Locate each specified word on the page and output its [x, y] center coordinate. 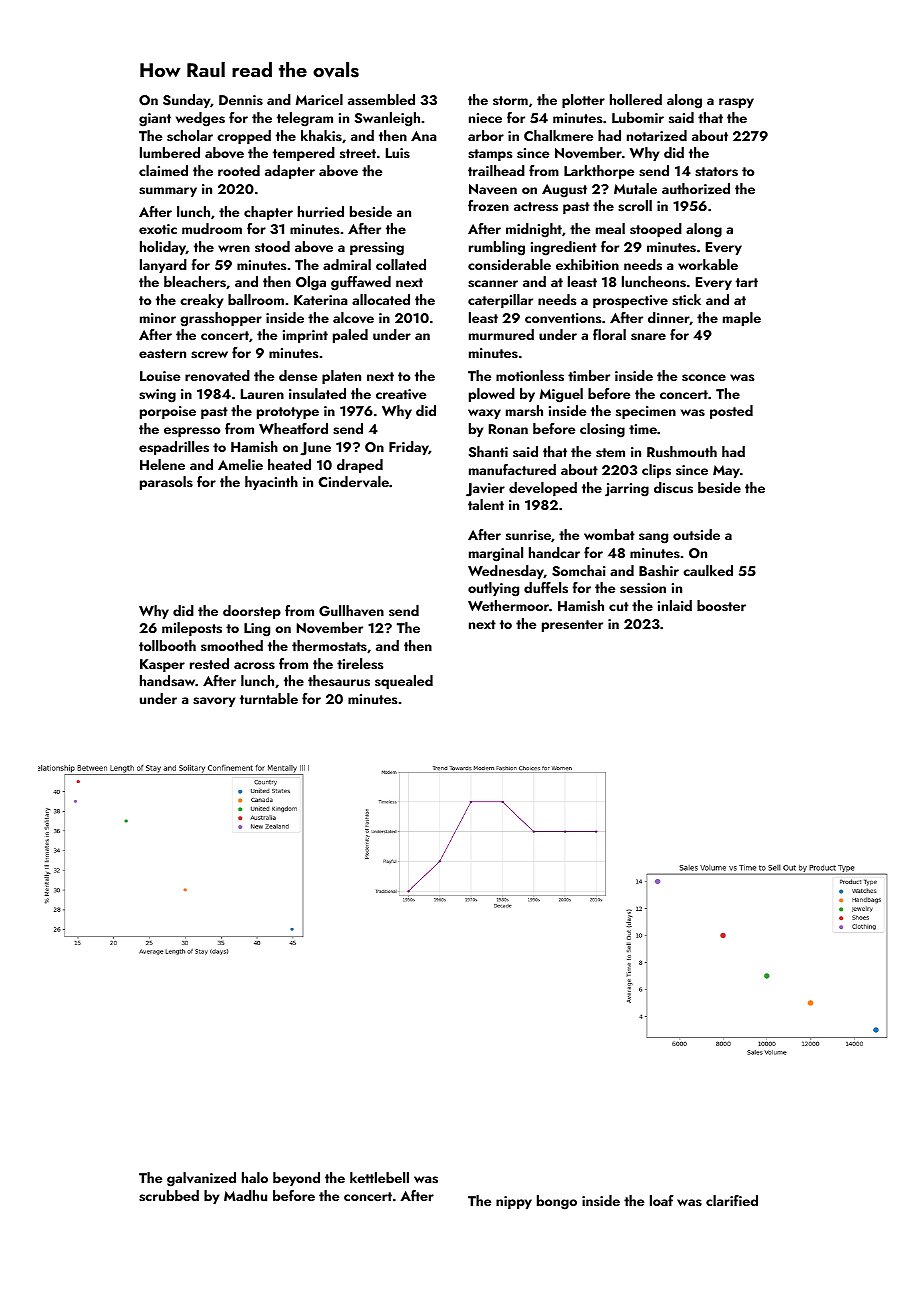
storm [510, 100]
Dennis [241, 100]
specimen [646, 412]
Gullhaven [351, 611]
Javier [485, 490]
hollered [636, 99]
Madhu [245, 1195]
